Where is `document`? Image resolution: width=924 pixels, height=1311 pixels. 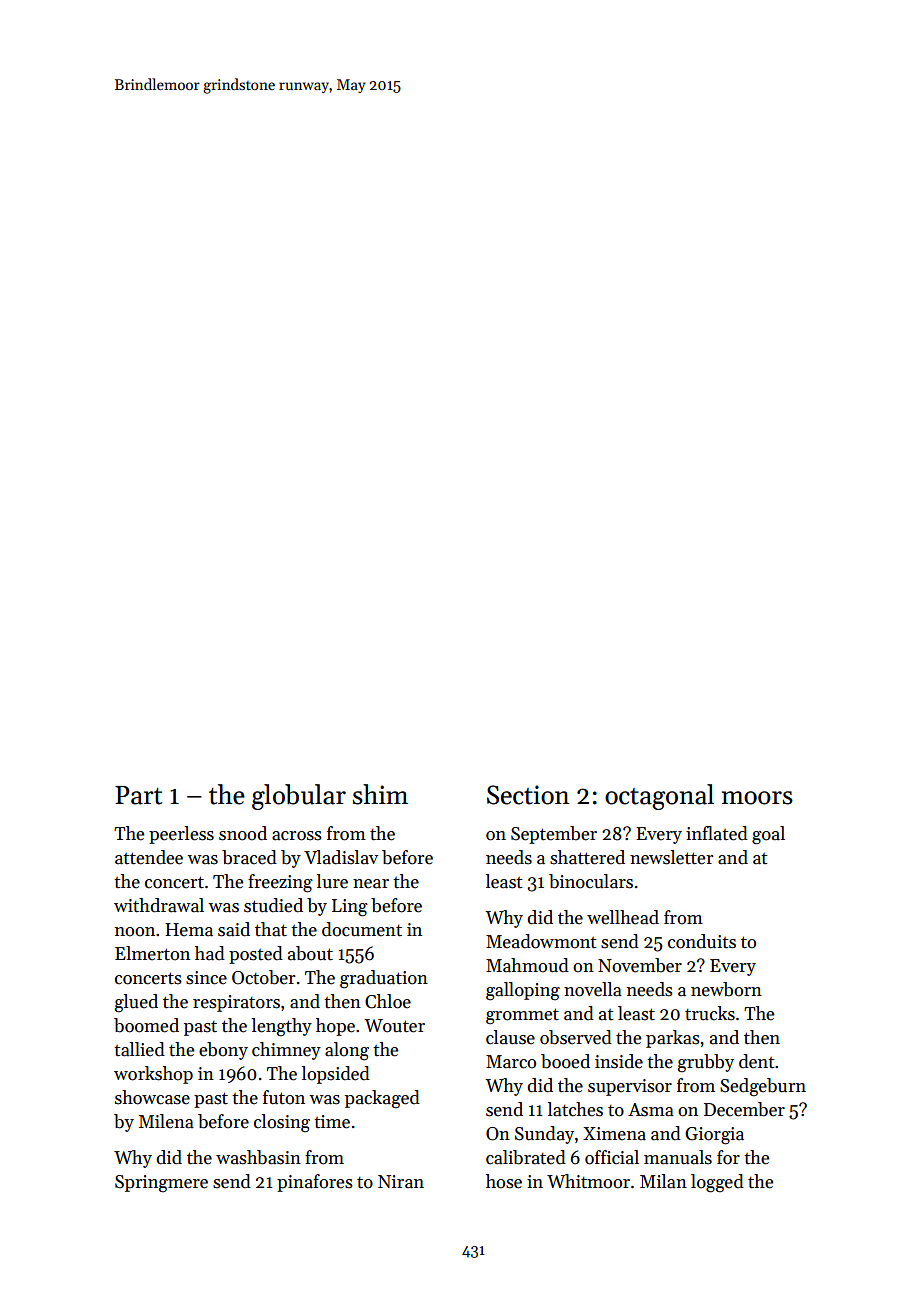
document is located at coordinates (362, 929).
